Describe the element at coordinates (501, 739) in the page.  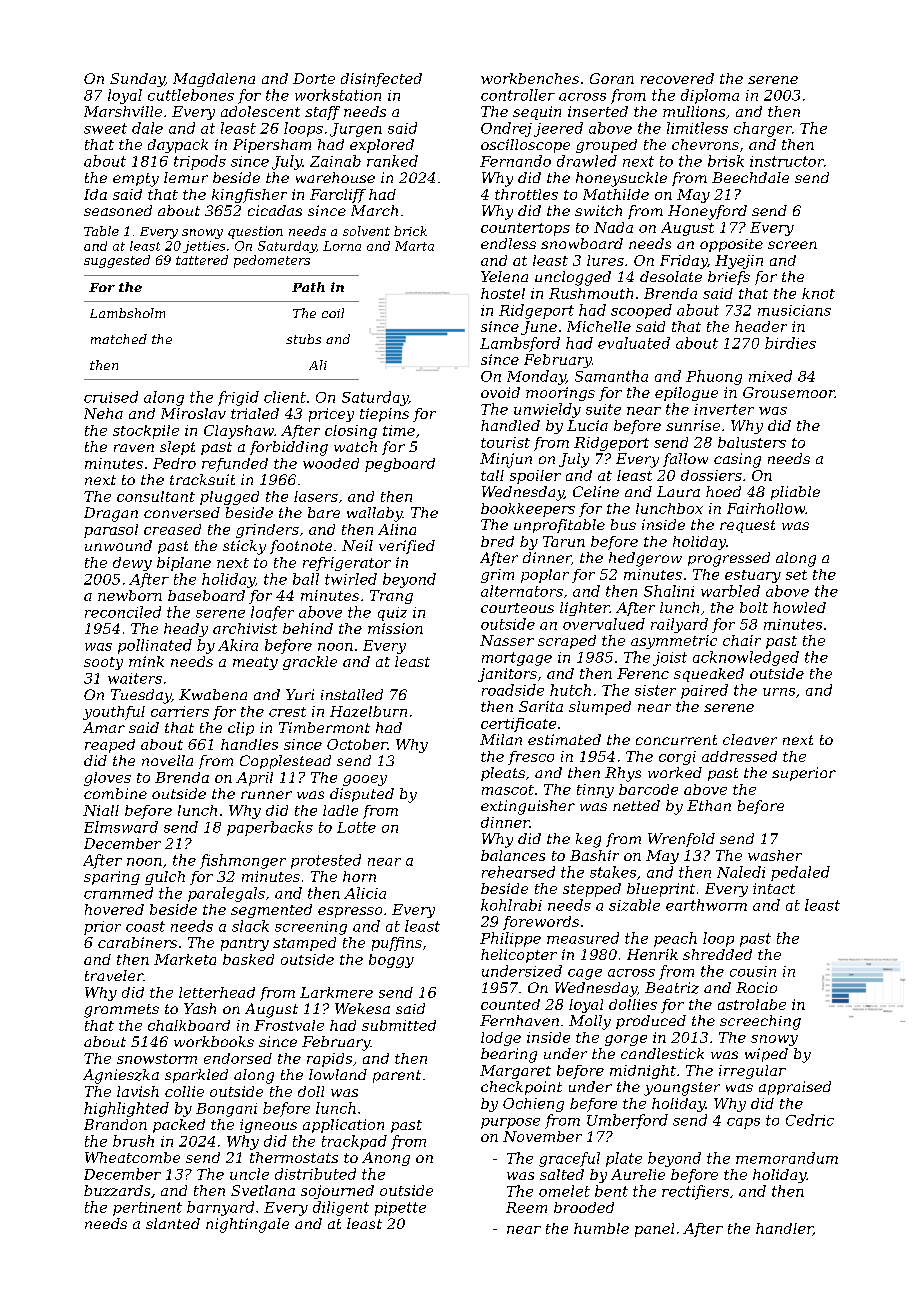
I see `Milan` at that location.
